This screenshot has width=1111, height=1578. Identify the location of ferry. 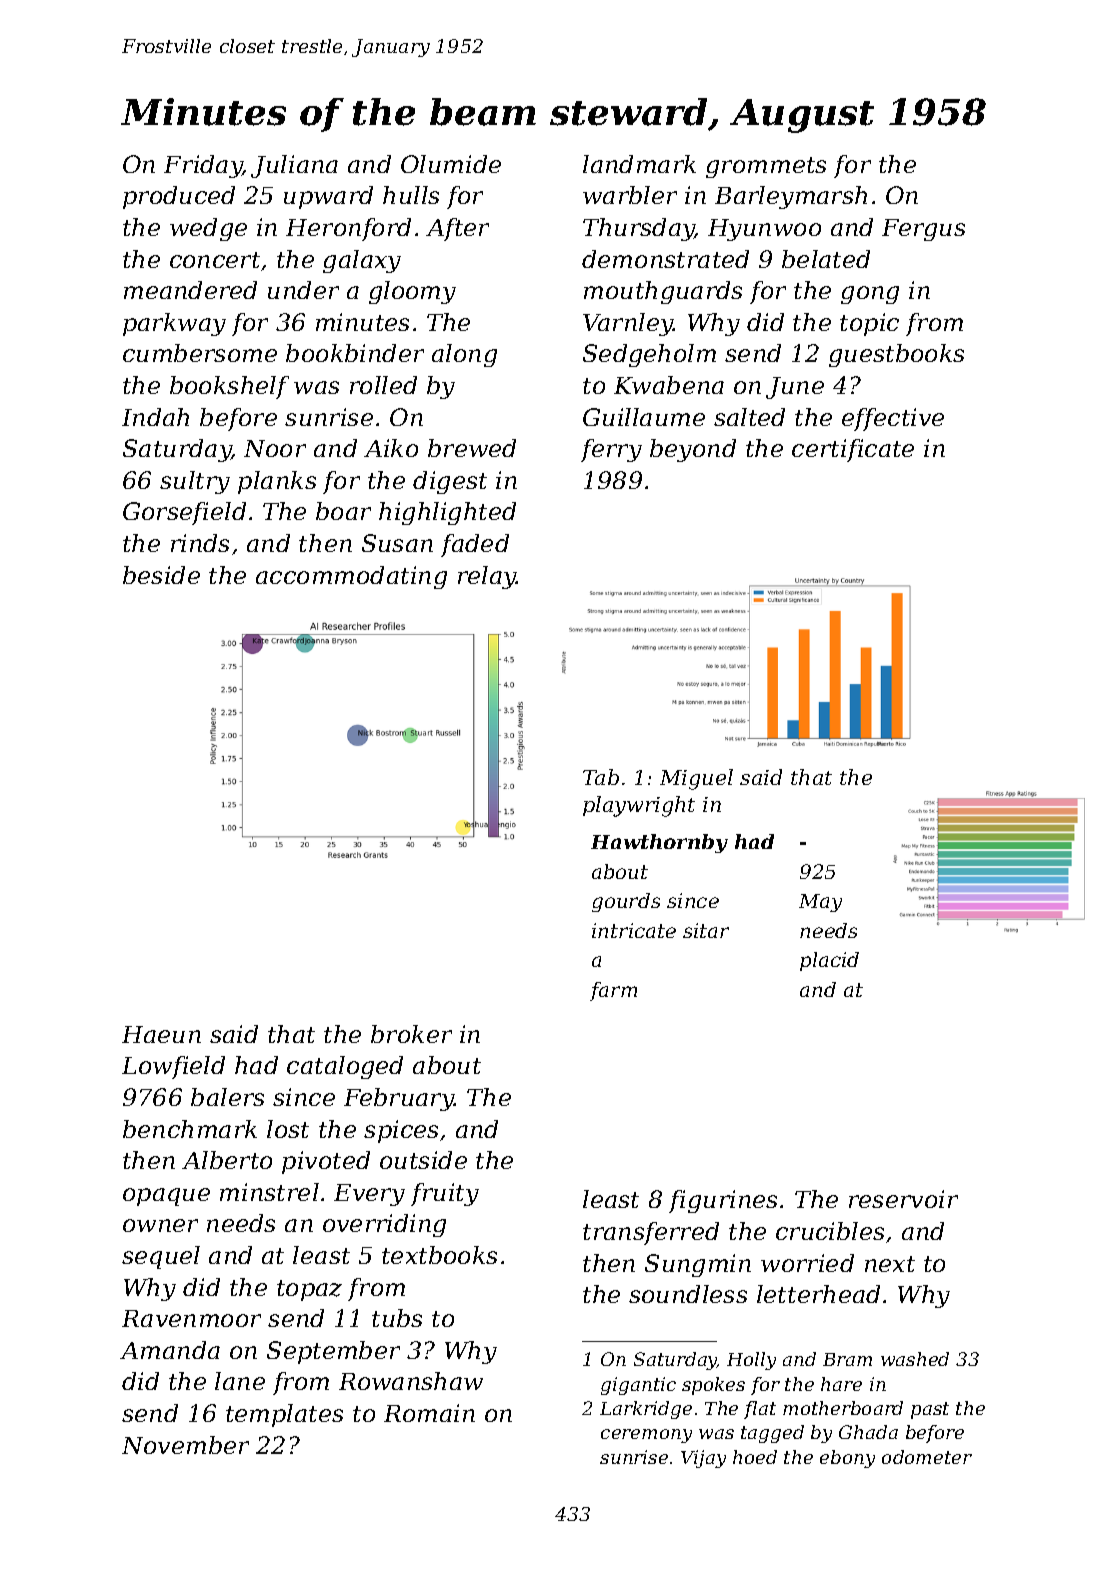
(611, 450).
